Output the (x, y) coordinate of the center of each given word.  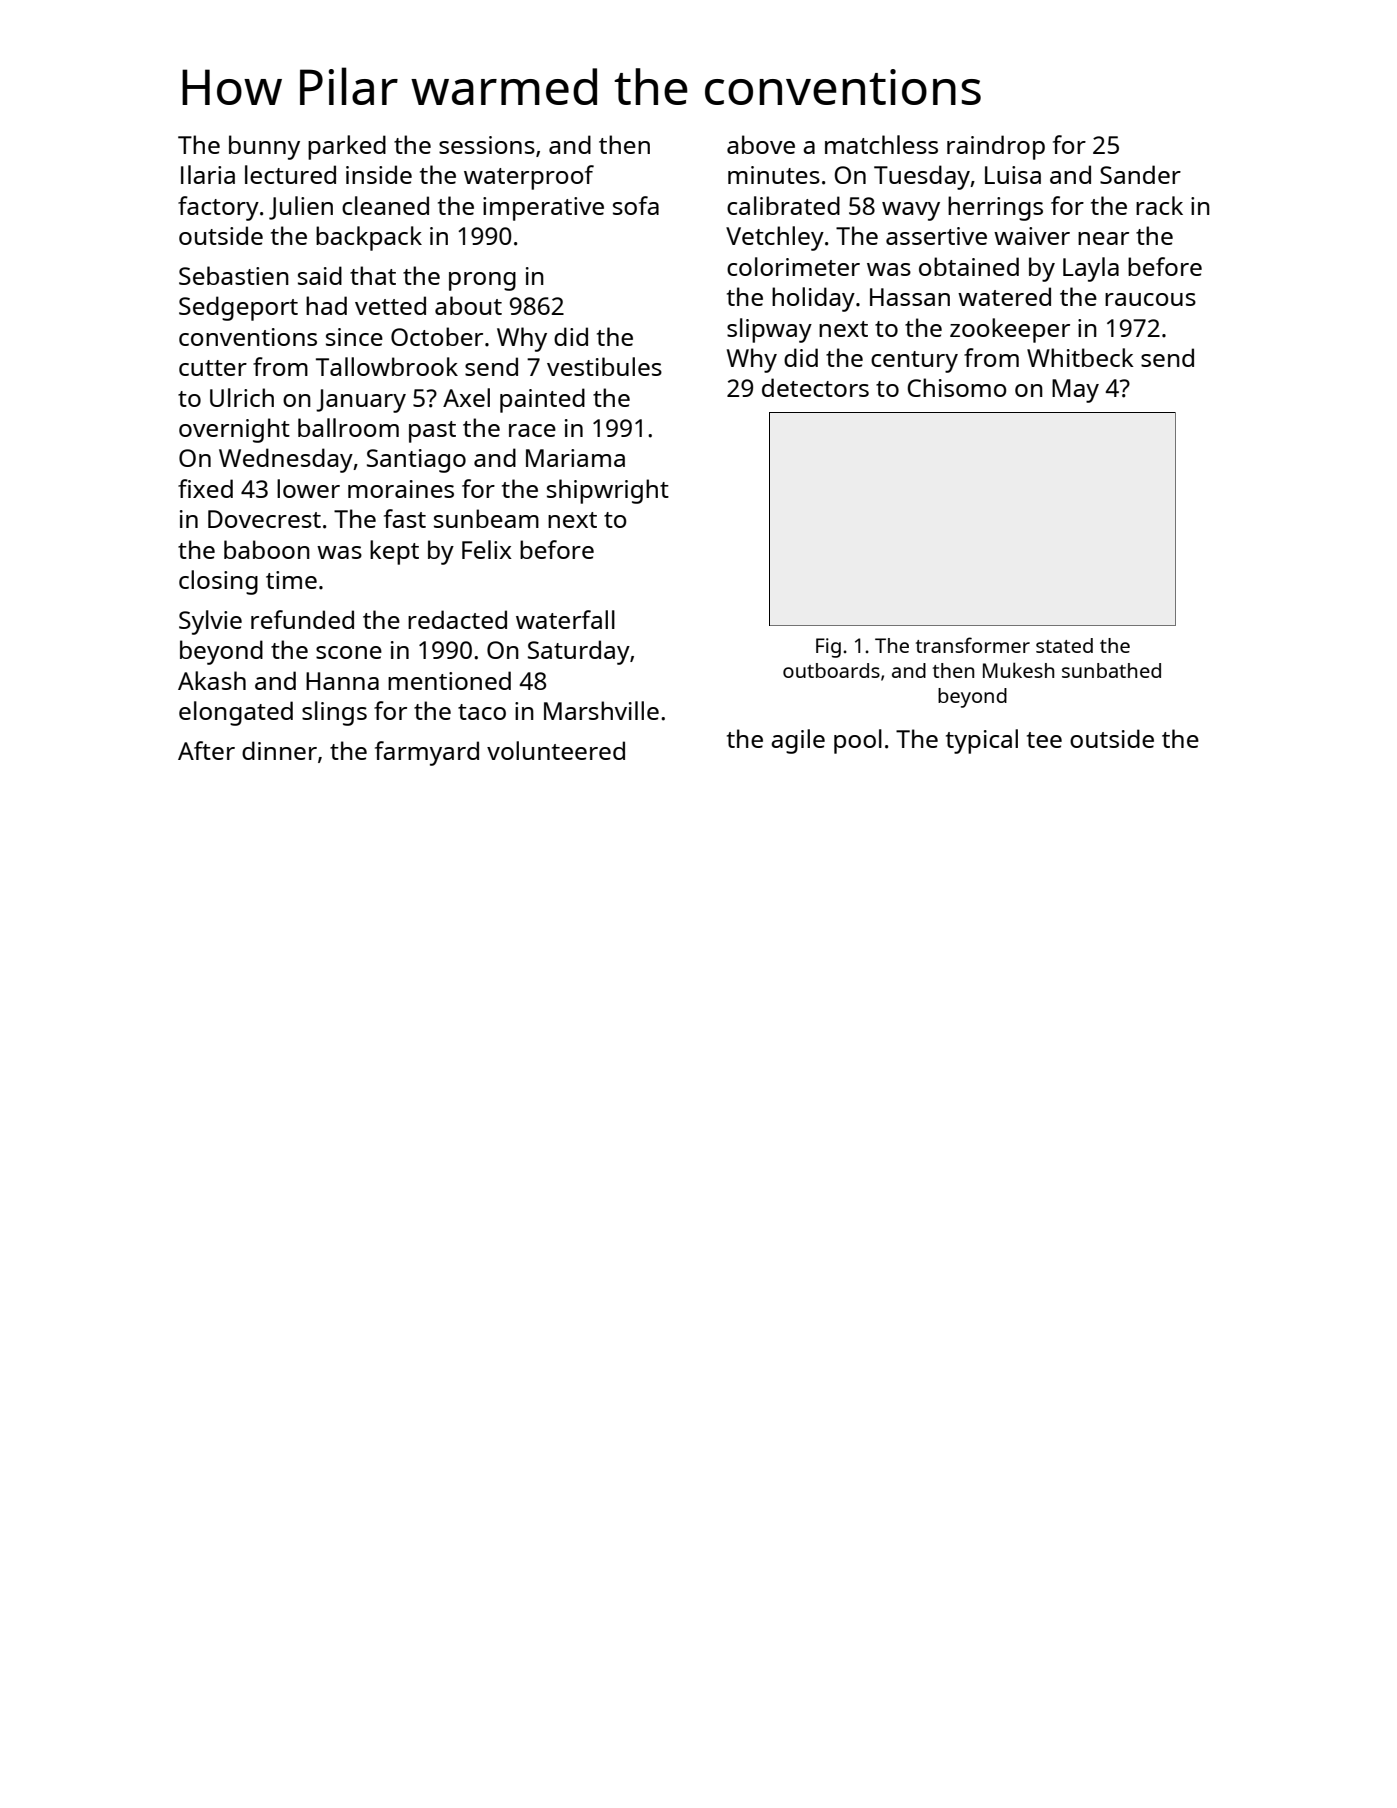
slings (334, 713)
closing (218, 582)
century (914, 362)
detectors (815, 387)
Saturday (579, 652)
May (1075, 391)
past (432, 432)
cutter (213, 368)
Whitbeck (1080, 357)
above (761, 144)
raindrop (996, 147)
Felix (487, 549)
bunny (264, 147)
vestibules (604, 366)
